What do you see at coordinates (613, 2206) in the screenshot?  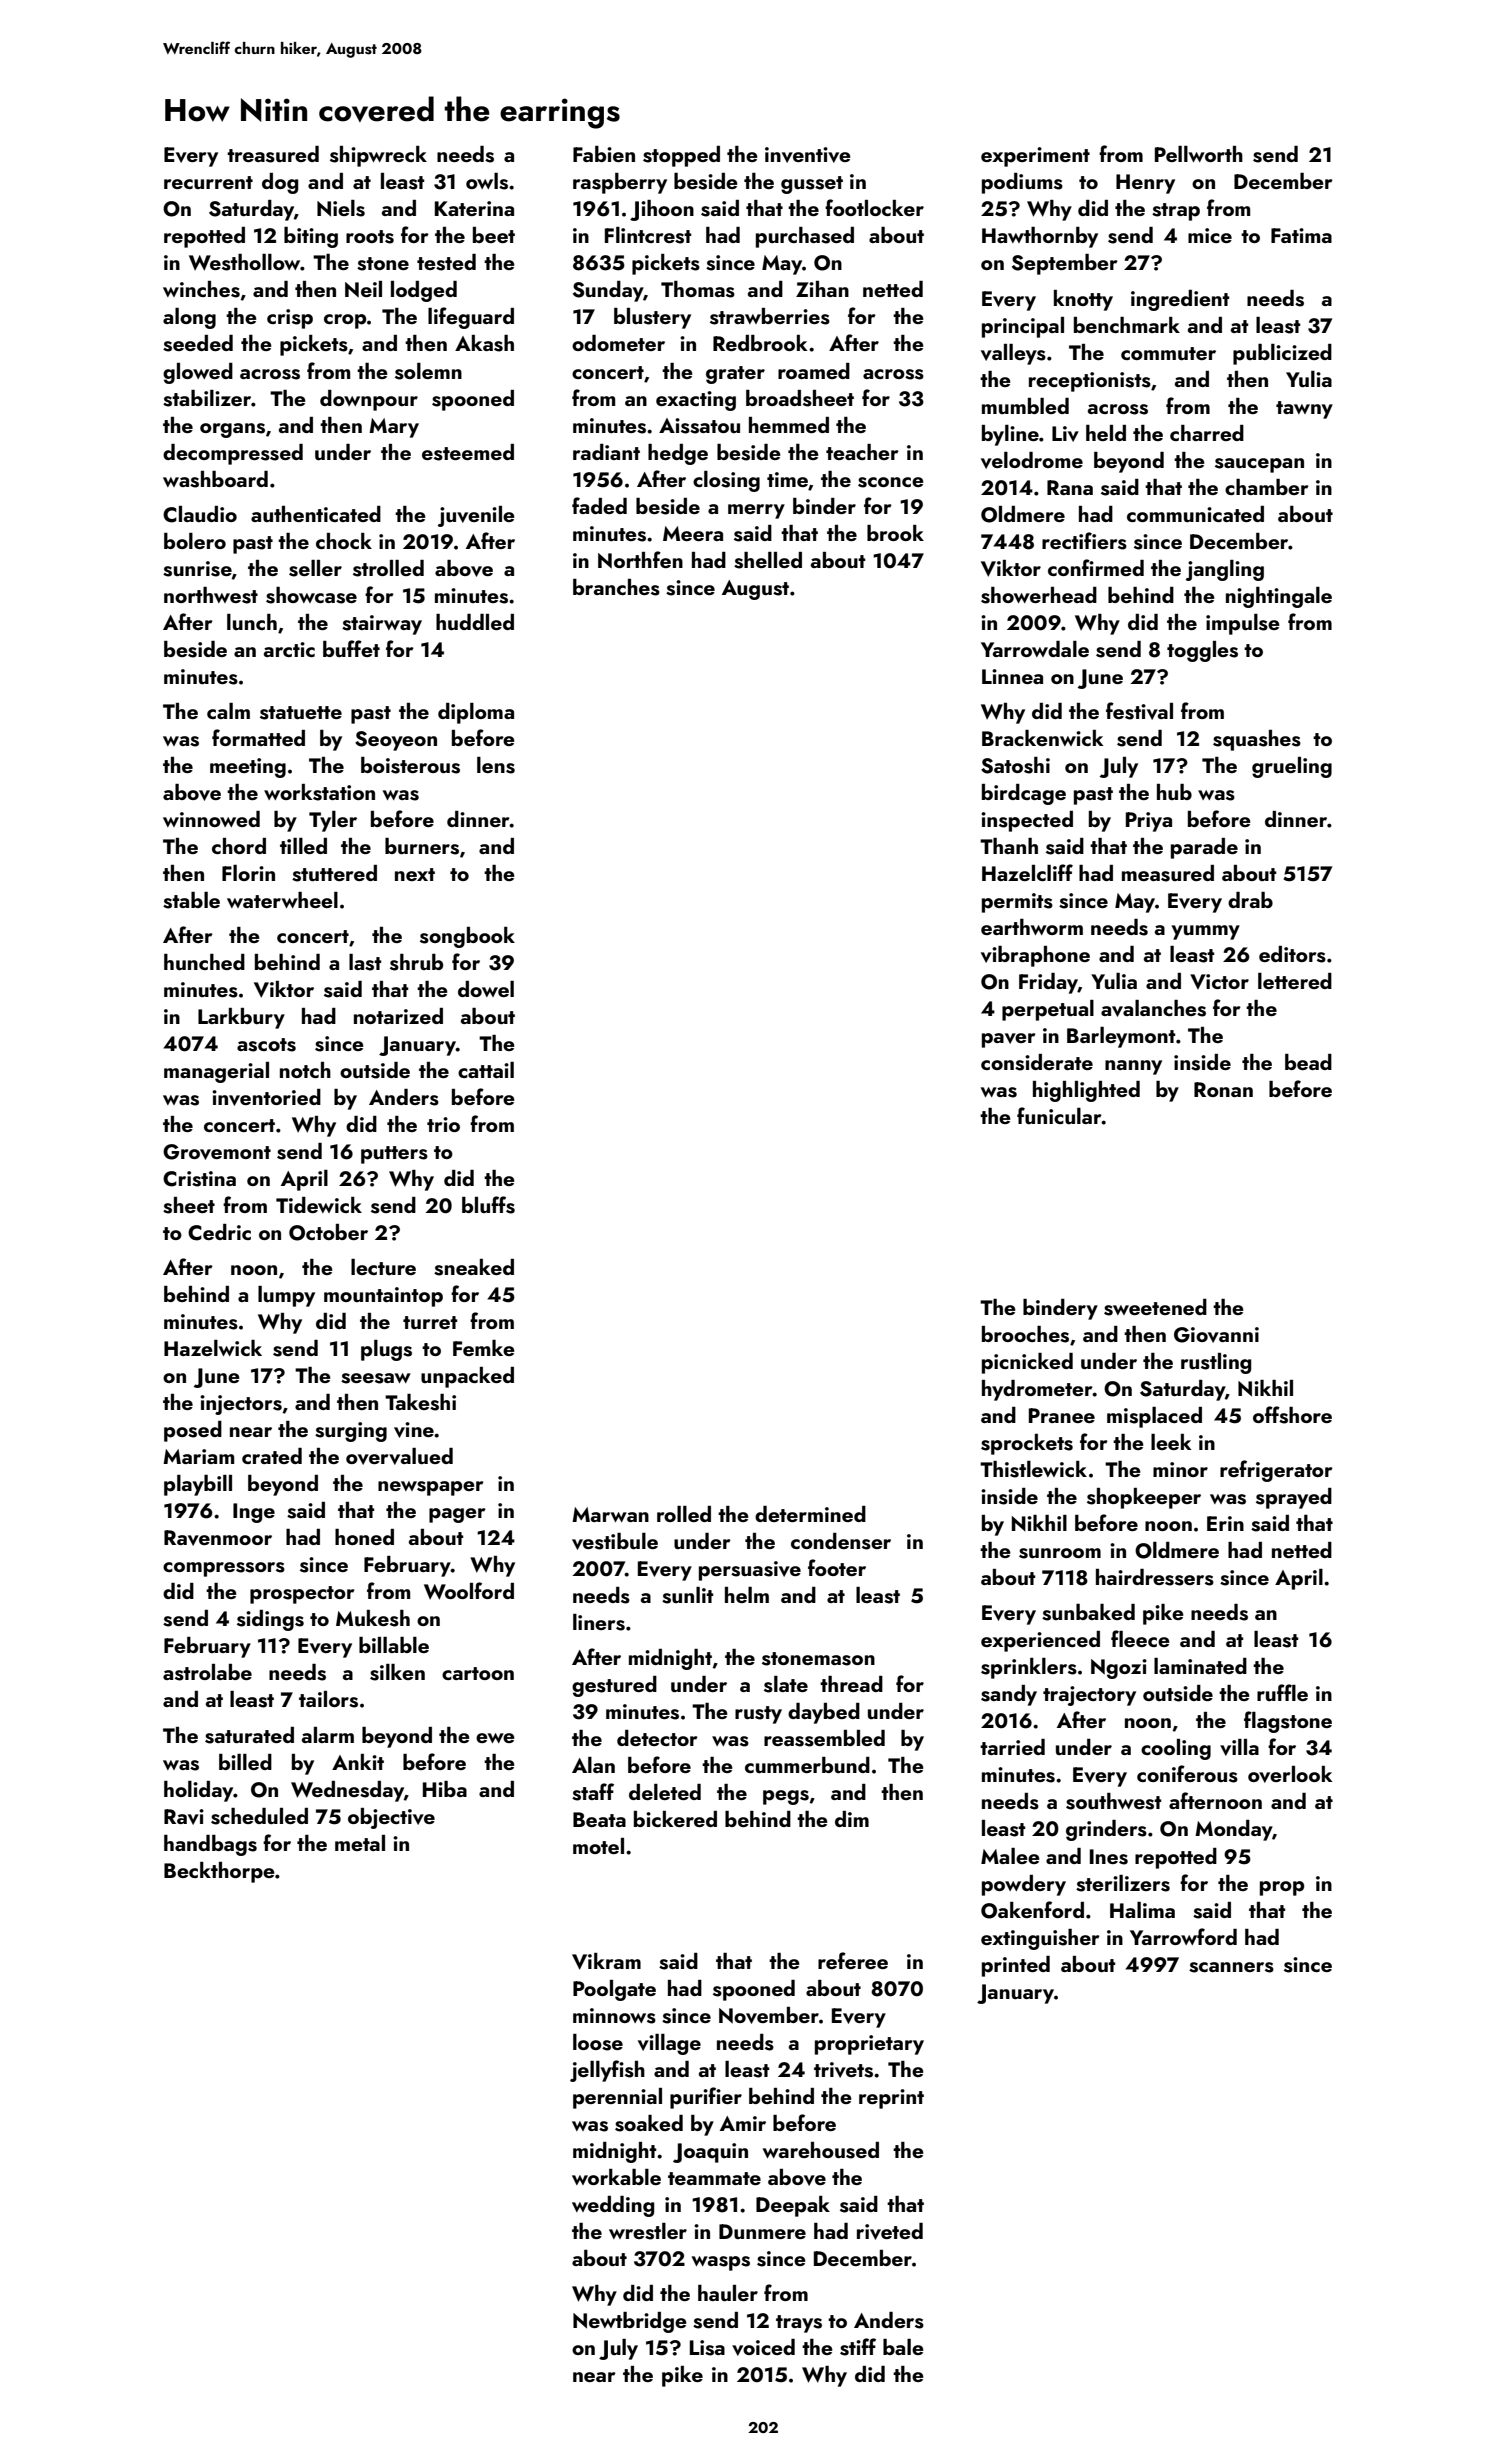 I see `wedding` at bounding box center [613, 2206].
